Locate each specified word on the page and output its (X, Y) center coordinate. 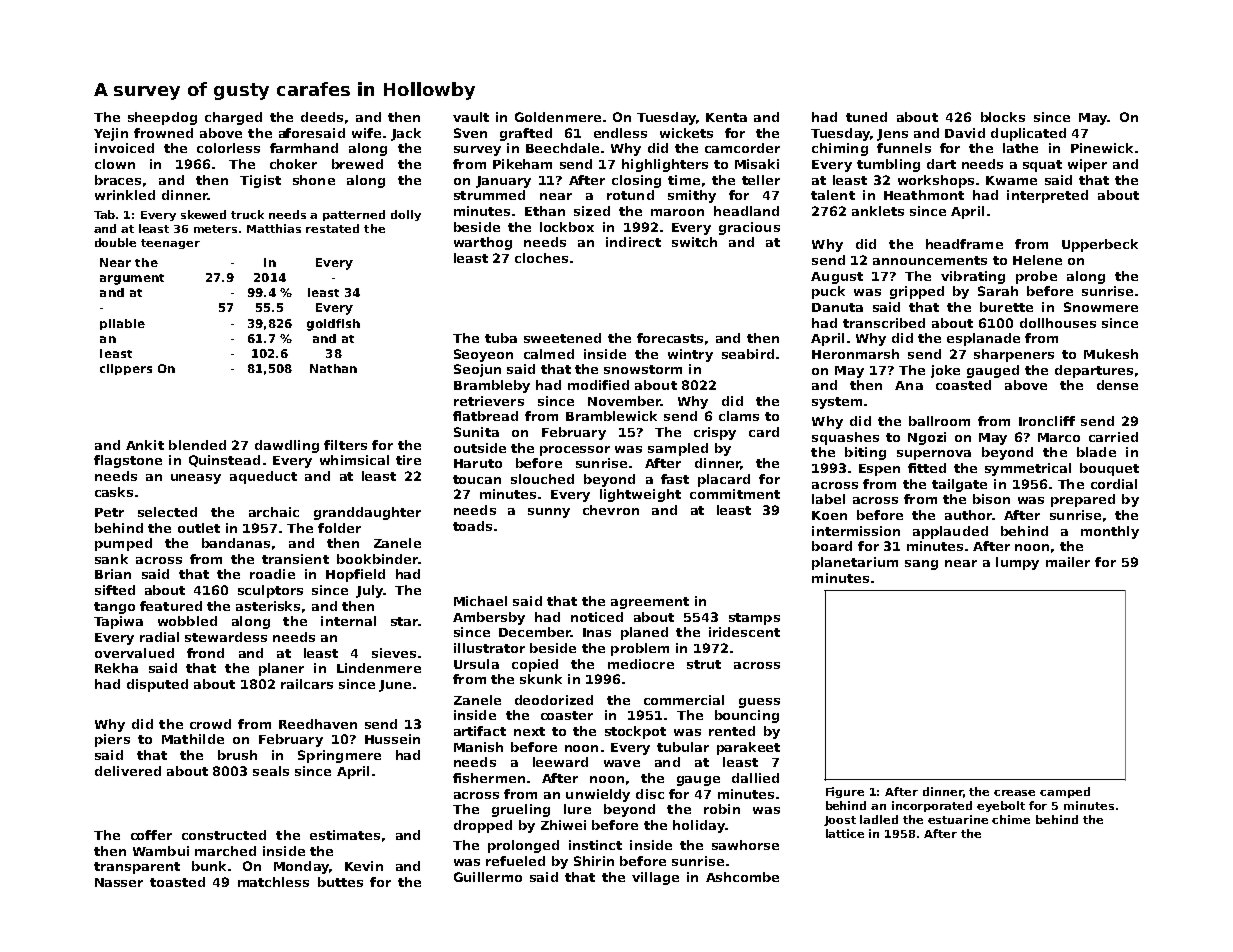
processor (575, 451)
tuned (866, 117)
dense (1117, 385)
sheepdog (162, 118)
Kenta (726, 117)
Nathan (333, 368)
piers (112, 740)
